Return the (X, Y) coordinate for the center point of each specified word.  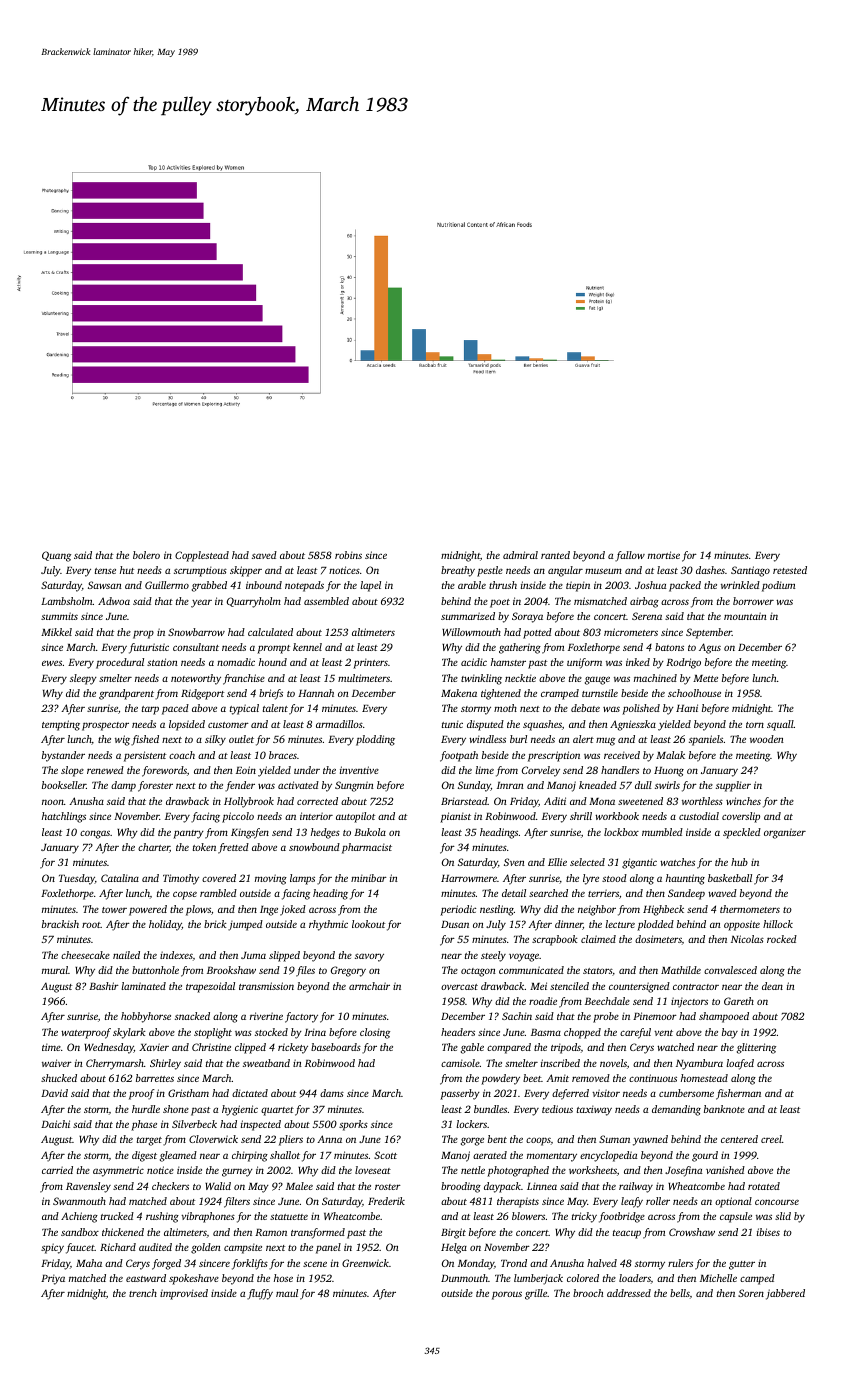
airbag (644, 602)
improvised (184, 1294)
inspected (261, 1125)
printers (370, 663)
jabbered (785, 1294)
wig (122, 740)
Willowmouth (471, 632)
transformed (318, 1233)
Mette (705, 678)
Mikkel (56, 632)
